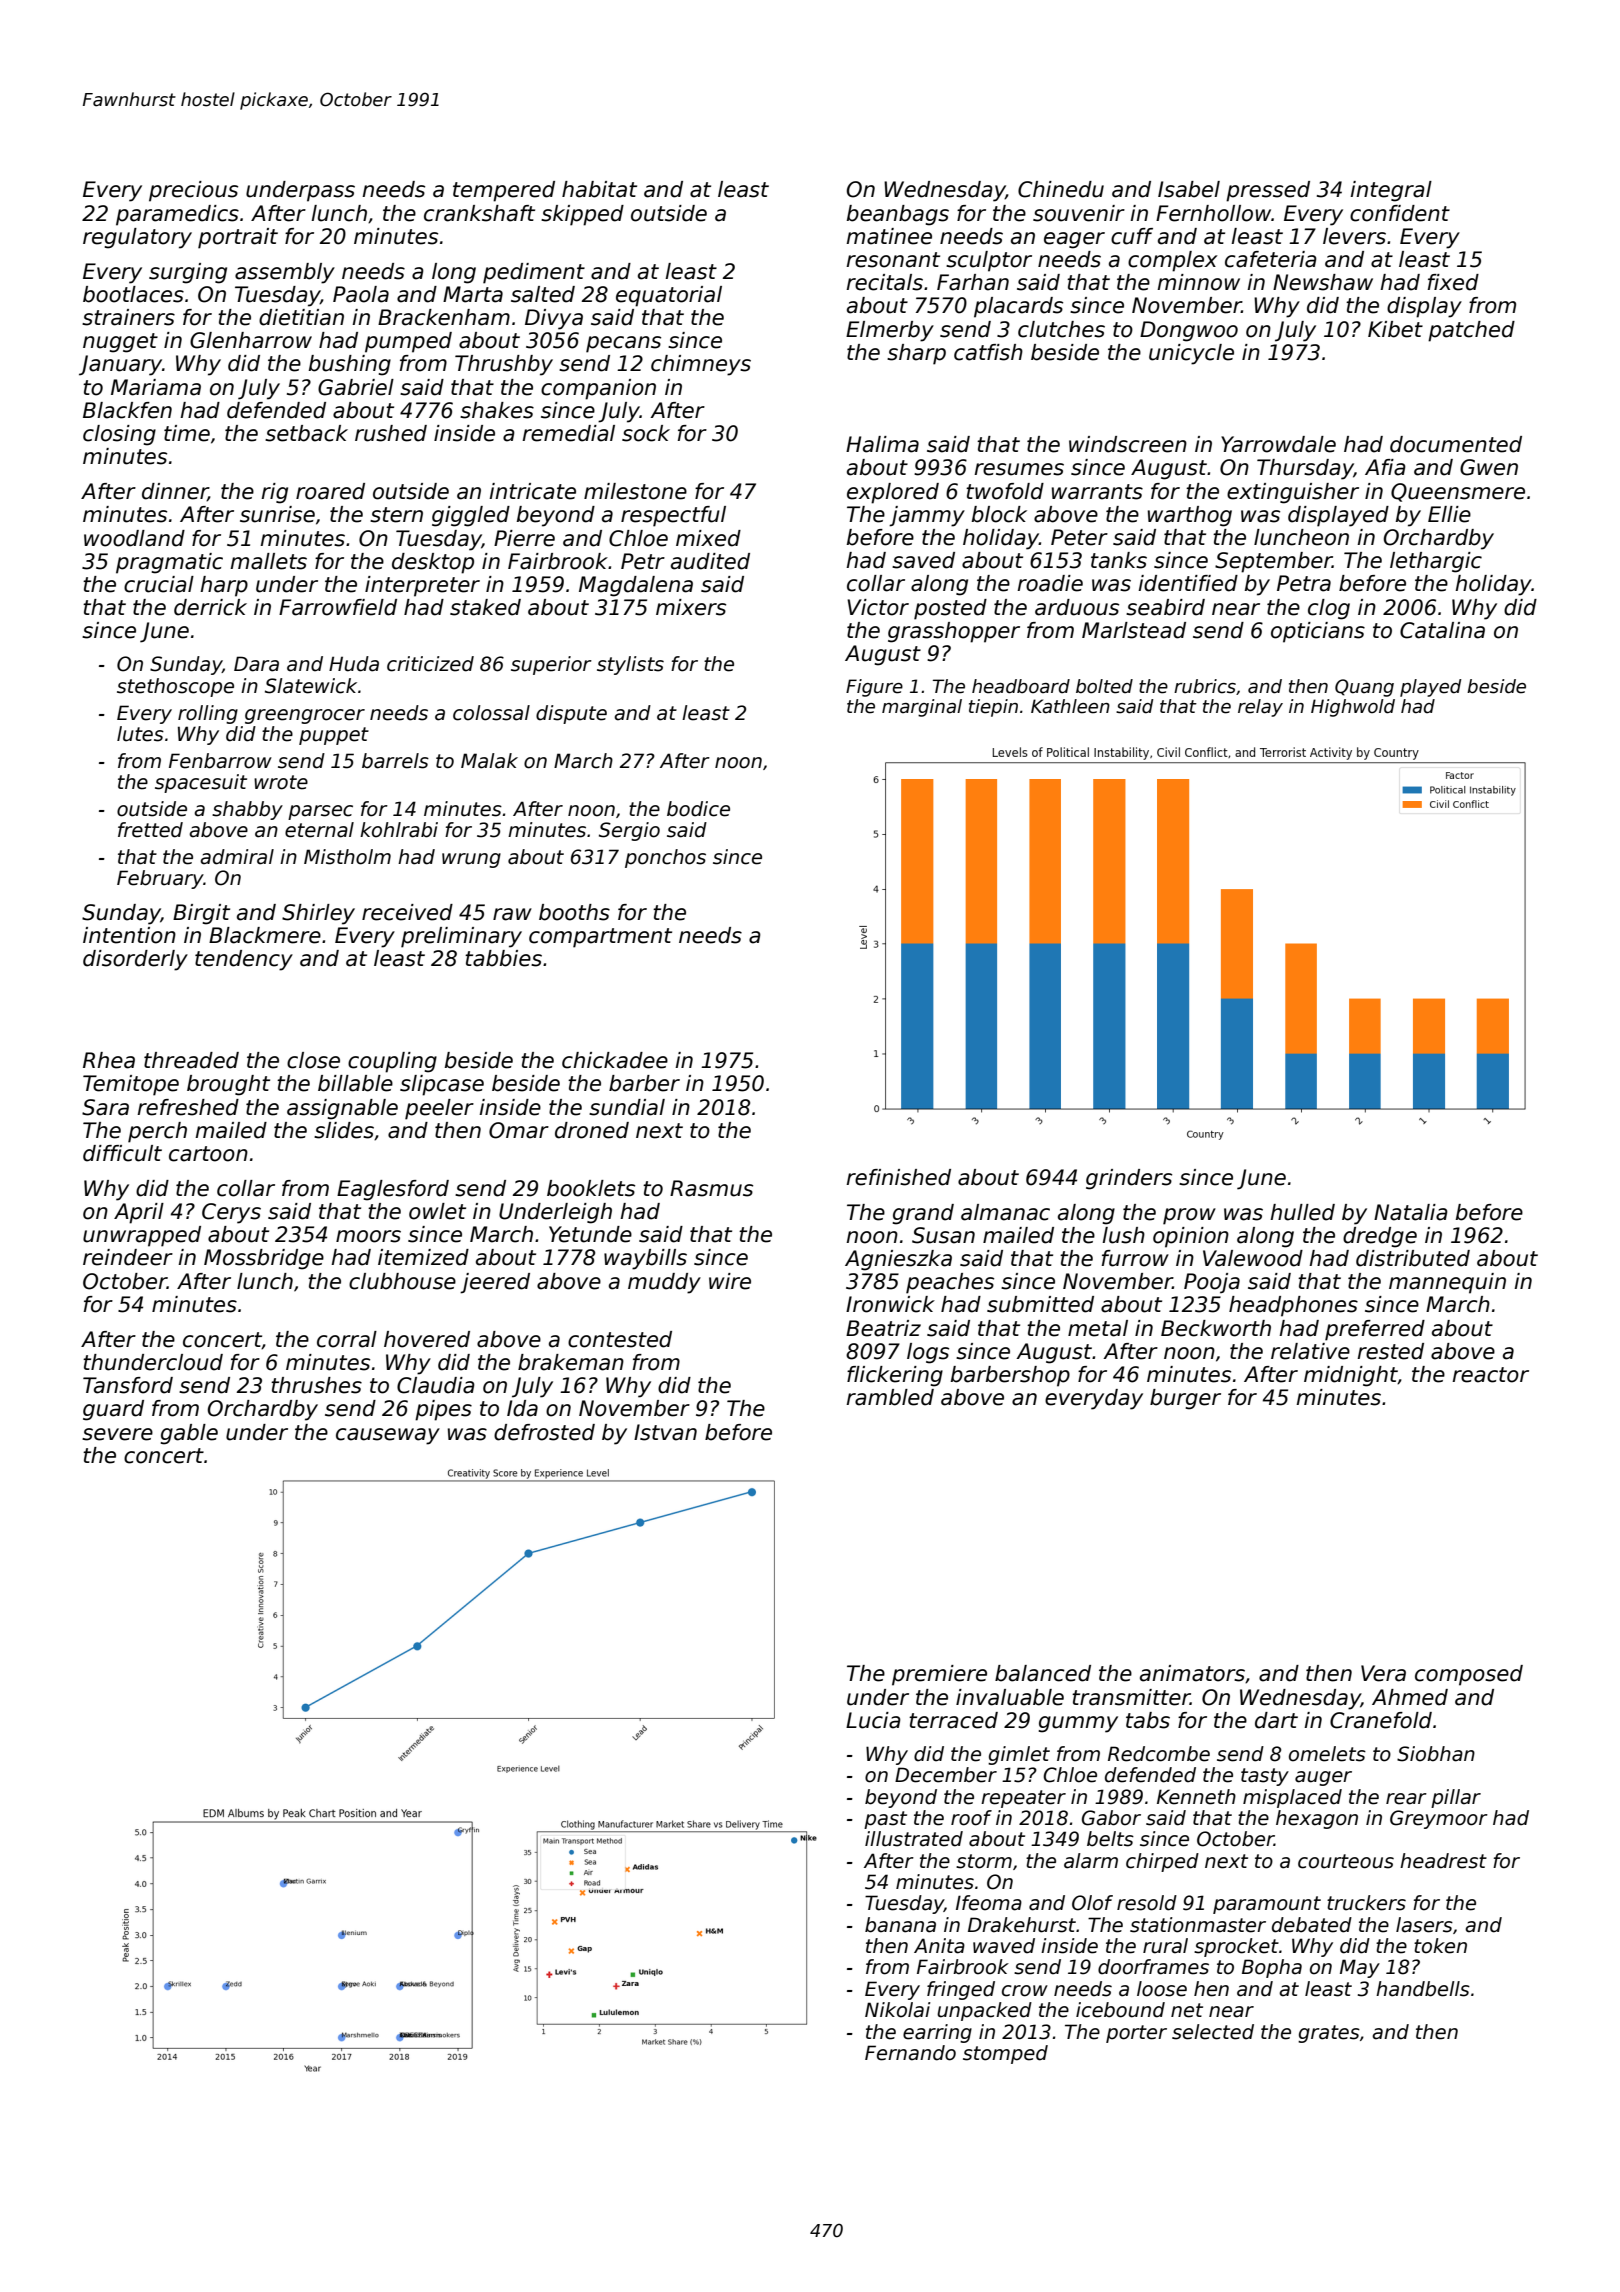 Image resolution: width=1620 pixels, height=2292 pixels. I want to click on Istvan, so click(665, 1432).
